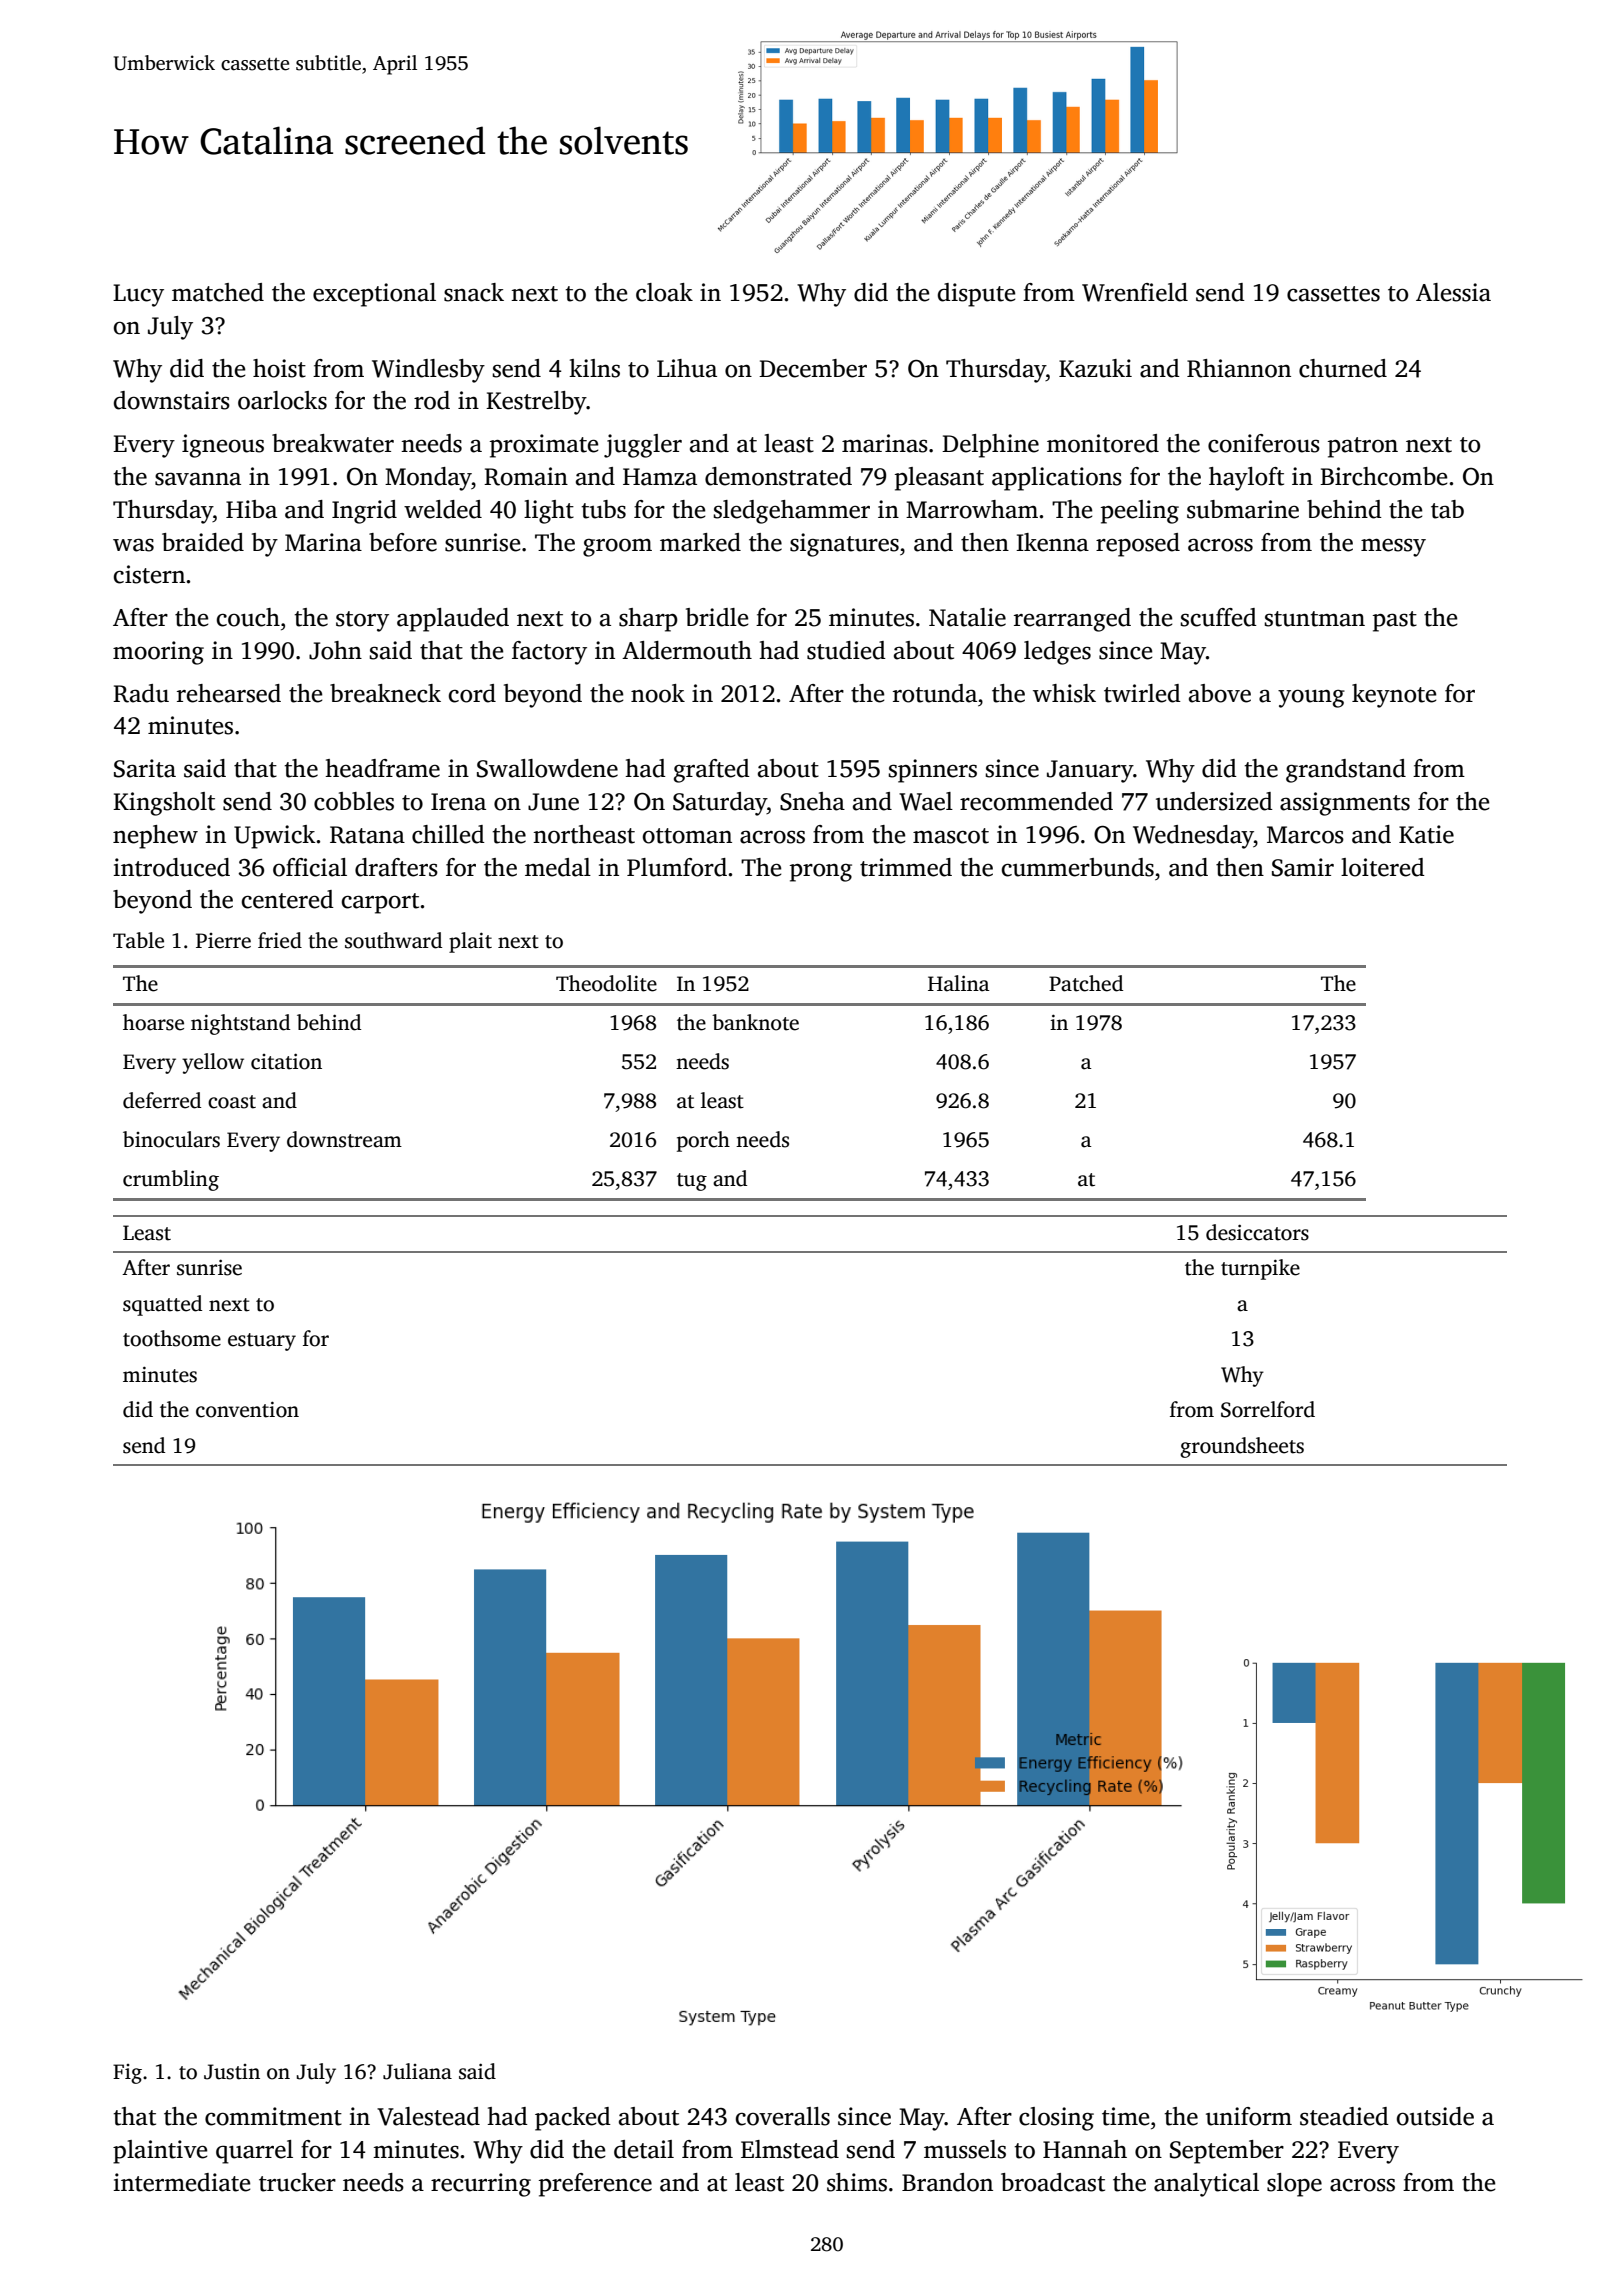 Image resolution: width=1620 pixels, height=2292 pixels. Describe the element at coordinates (1345, 804) in the screenshot. I see `assignments` at that location.
